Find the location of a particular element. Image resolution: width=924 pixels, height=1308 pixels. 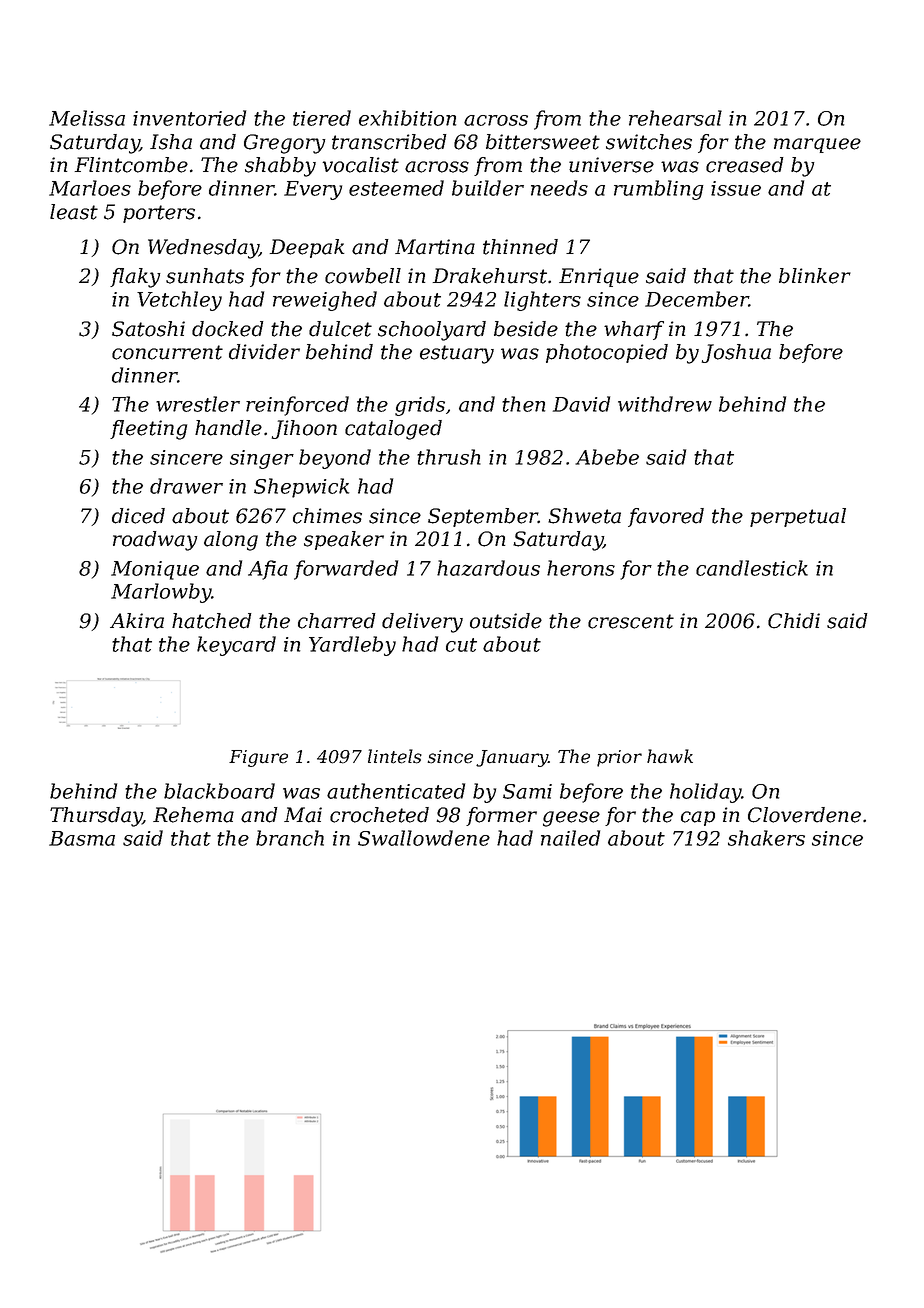

herons is located at coordinates (581, 568).
